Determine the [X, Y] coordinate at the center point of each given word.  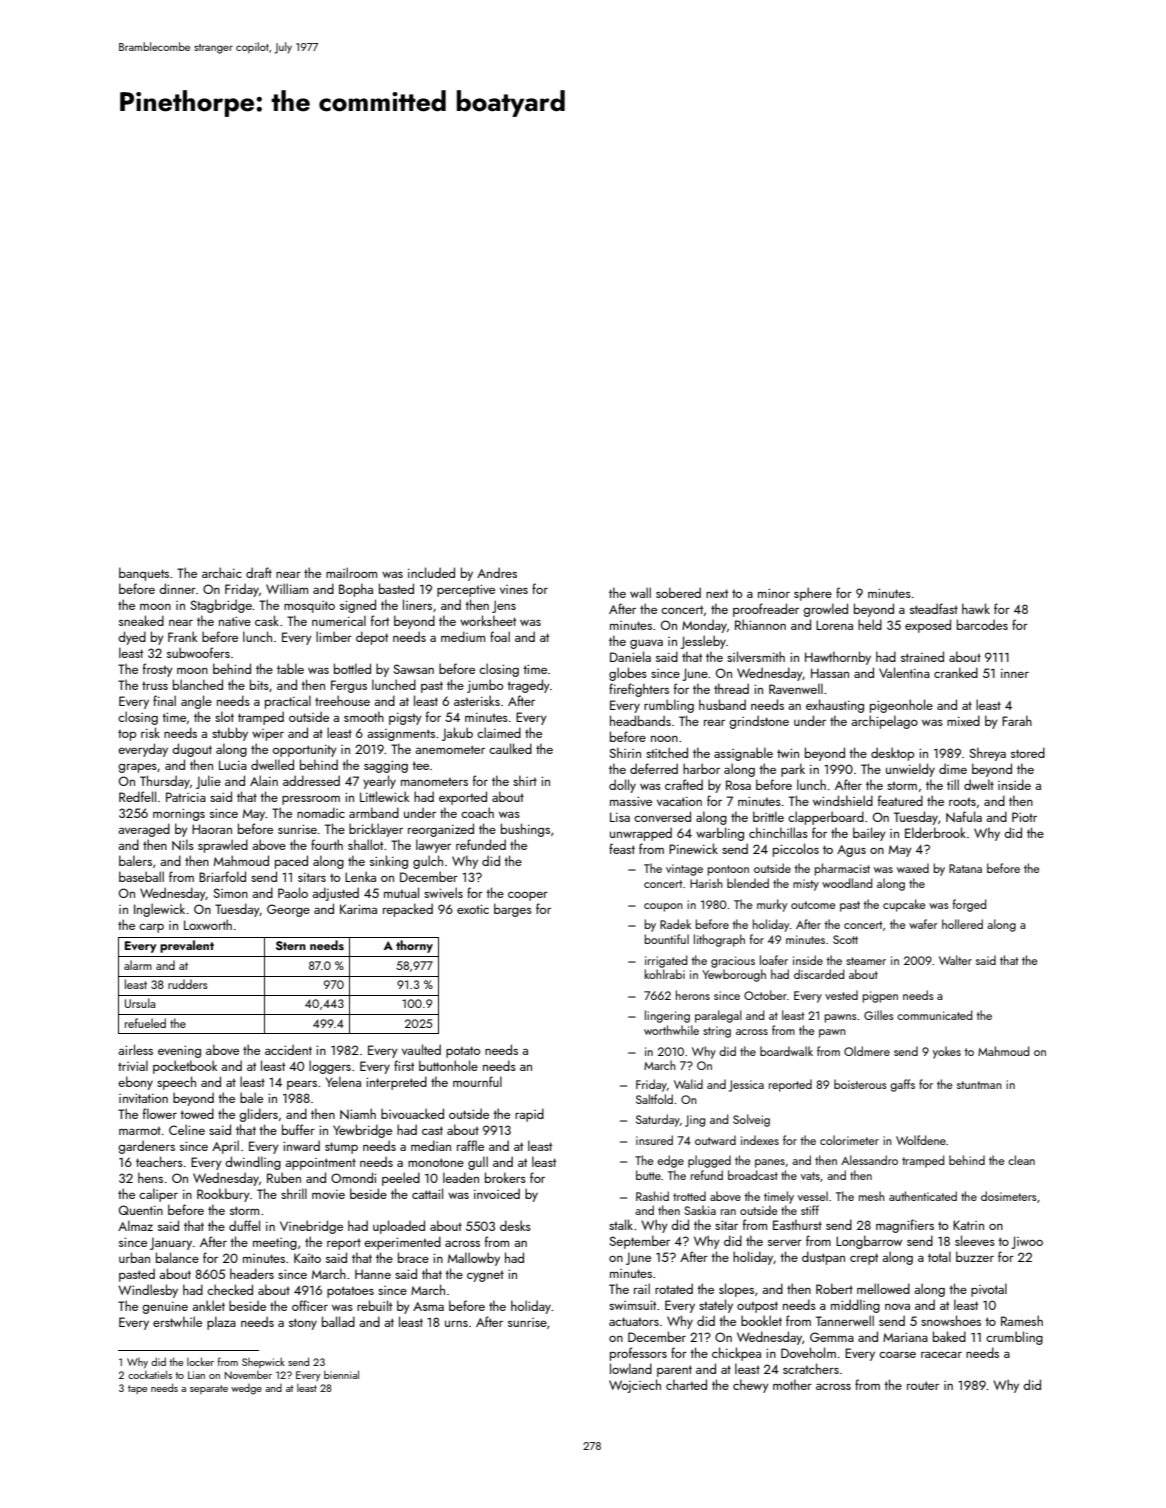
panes [770, 1163]
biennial [341, 1374]
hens [150, 1177]
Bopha [356, 590]
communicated [934, 1015]
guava [646, 644]
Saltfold [654, 1099]
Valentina [904, 672]
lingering [667, 1016]
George [288, 910]
